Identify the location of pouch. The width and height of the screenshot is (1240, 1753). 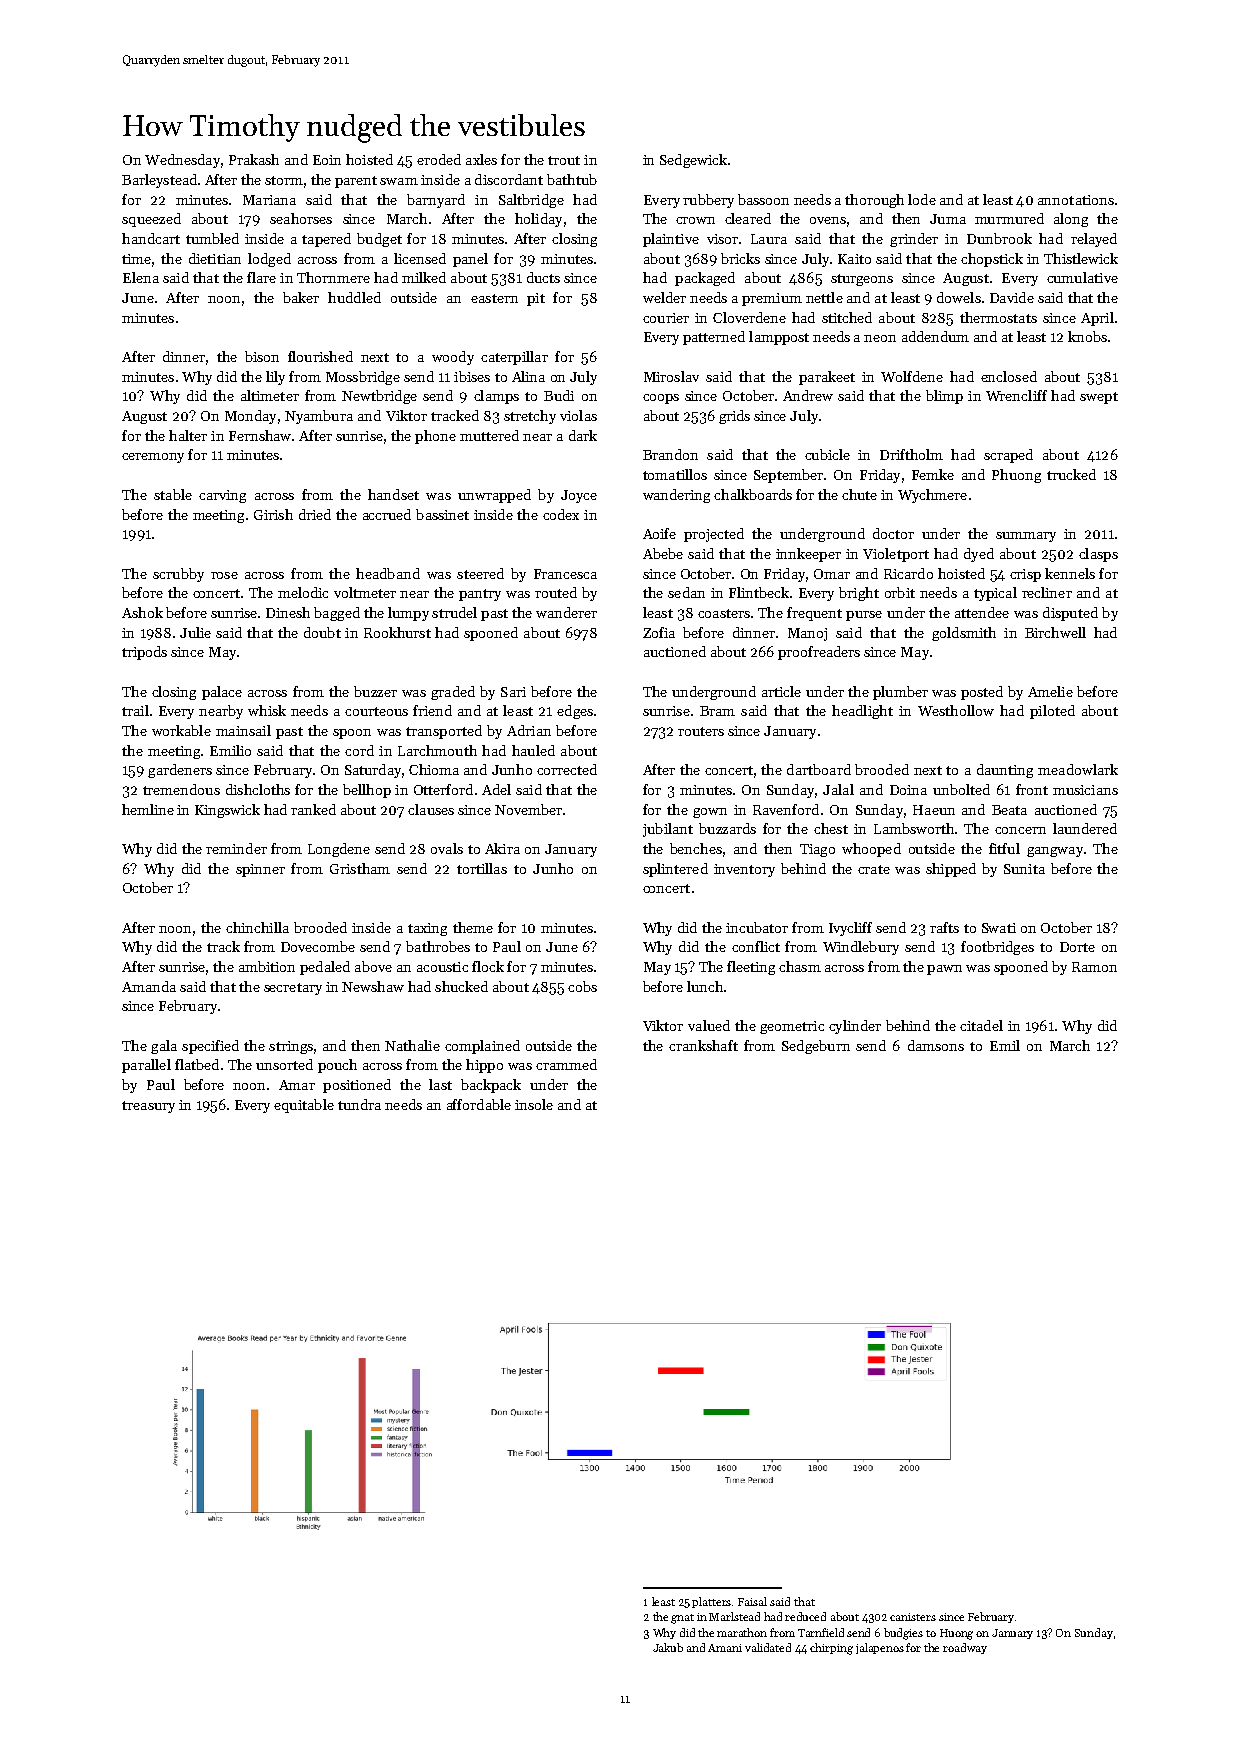
(337, 1066).
